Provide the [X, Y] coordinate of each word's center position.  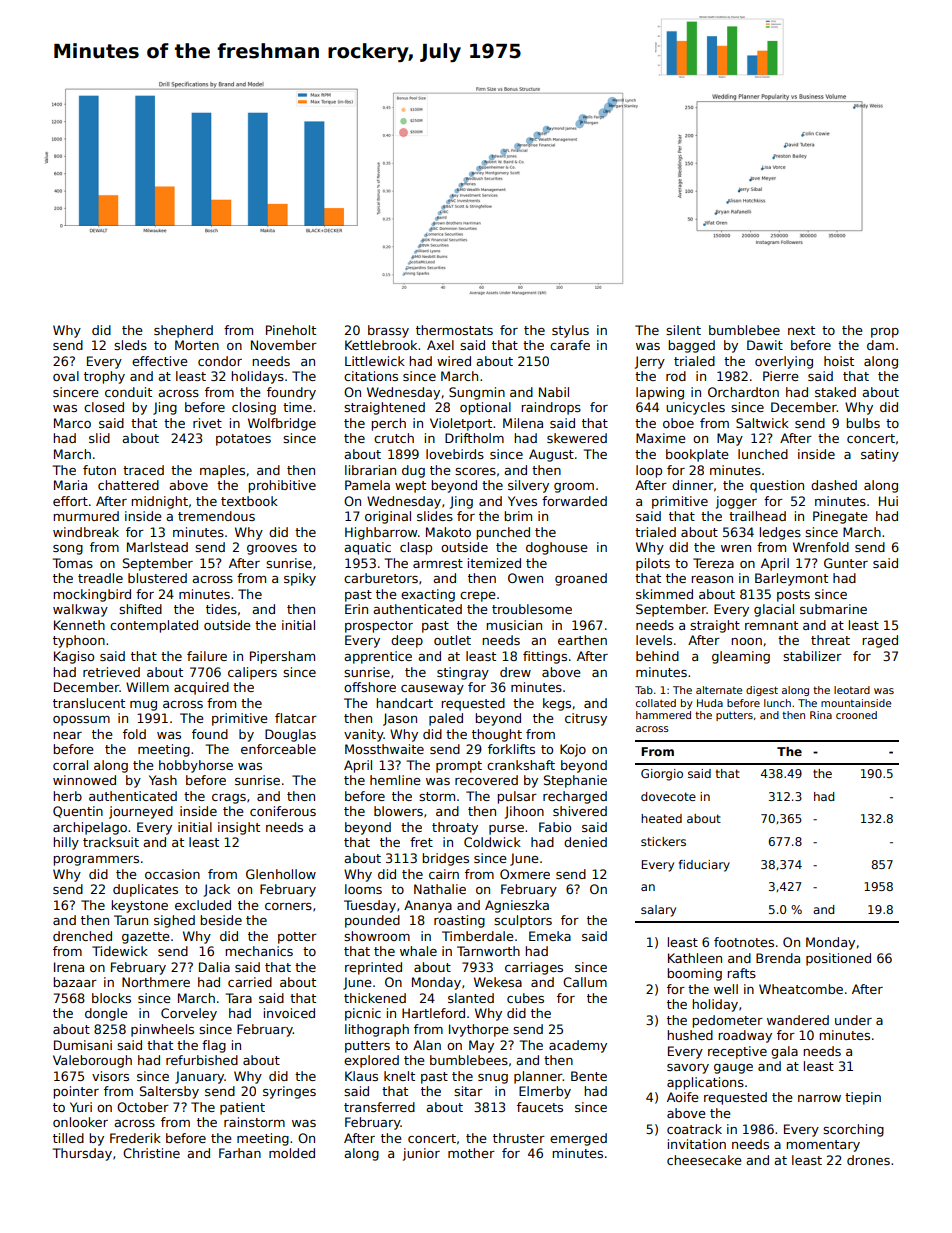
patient [242, 1108]
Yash [163, 780]
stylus [570, 331]
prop [885, 333]
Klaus [361, 1076]
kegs [557, 704]
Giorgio [662, 775]
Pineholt [291, 330]
